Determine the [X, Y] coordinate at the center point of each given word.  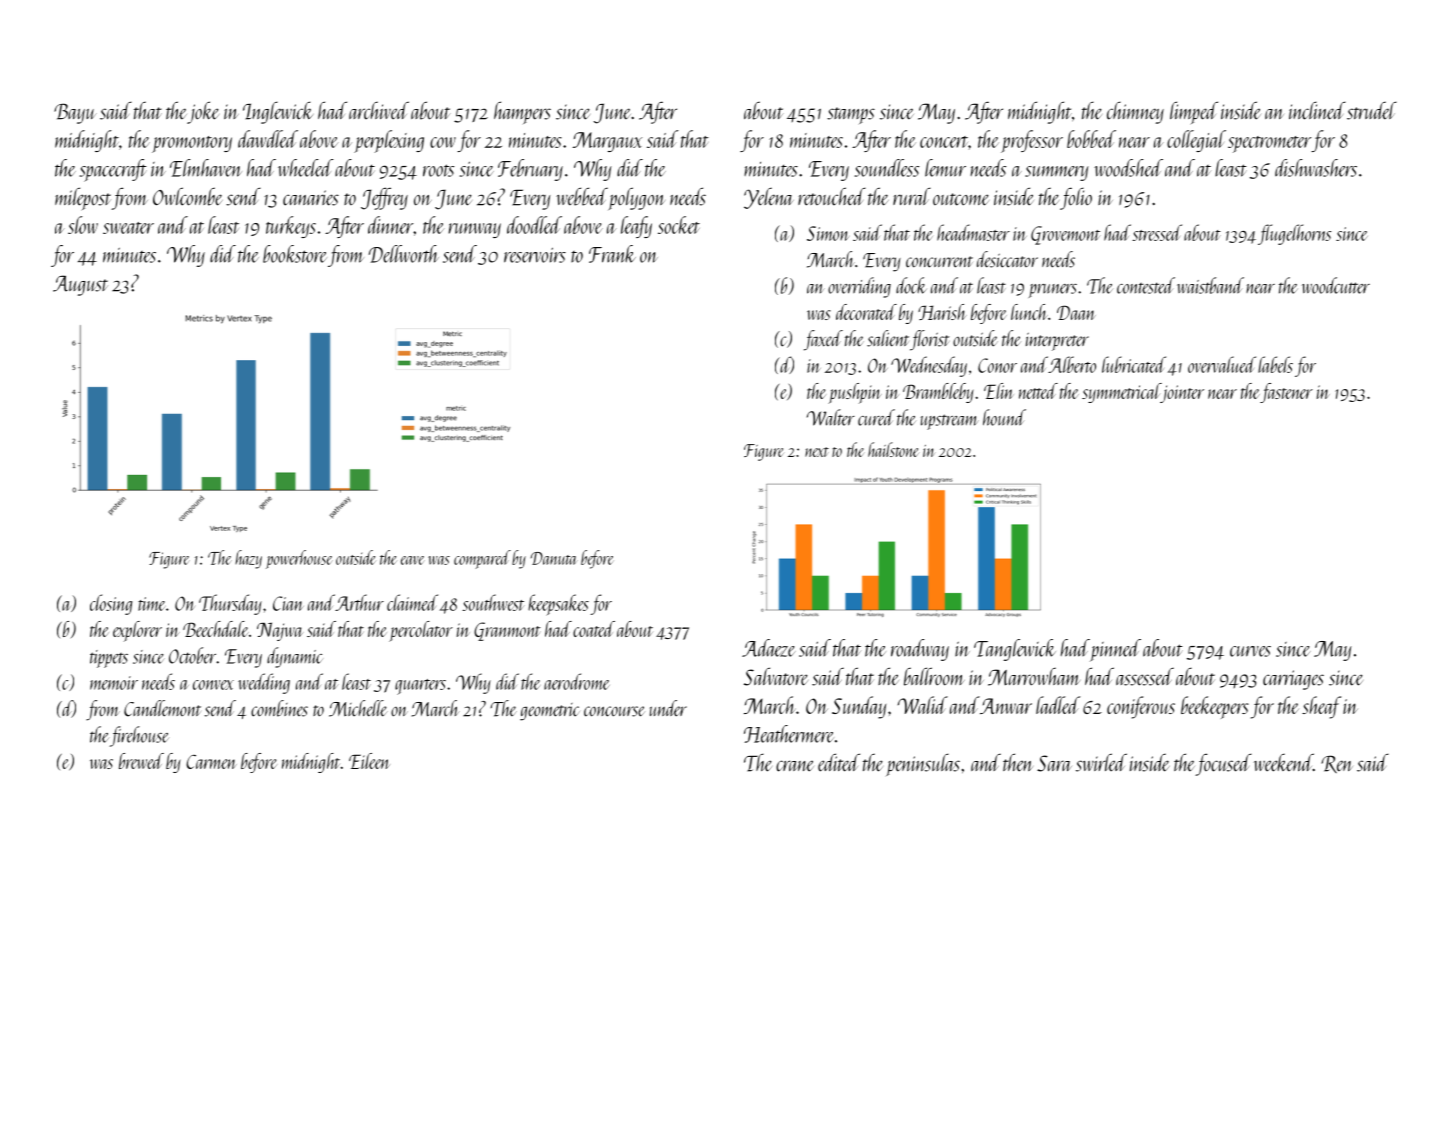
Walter [831, 417]
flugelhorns [1294, 234]
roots [438, 170]
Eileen [369, 761]
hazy [248, 559]
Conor [997, 365]
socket [679, 225]
